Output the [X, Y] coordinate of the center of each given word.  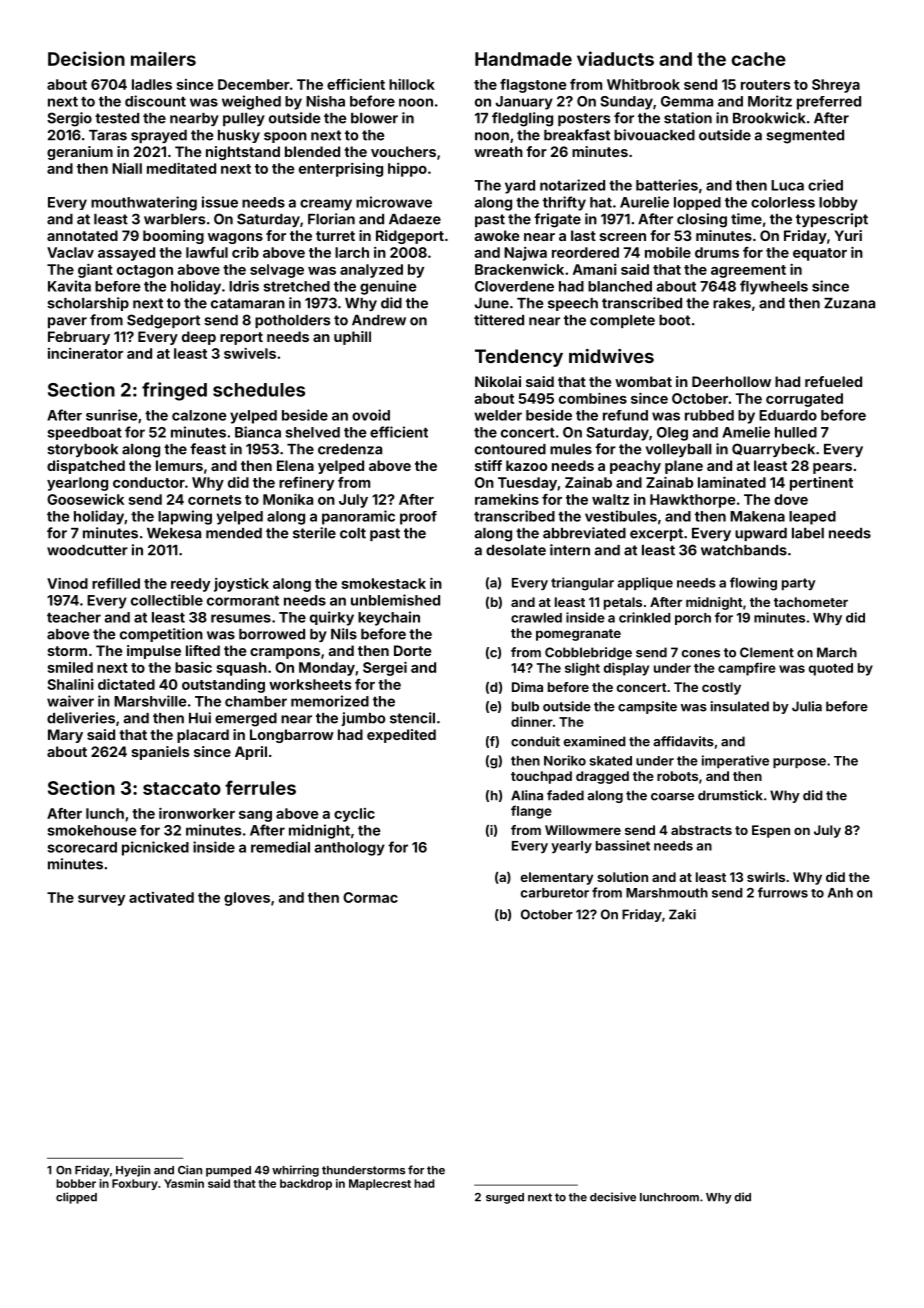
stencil [412, 718]
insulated [740, 706]
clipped [76, 1198]
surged [505, 1198]
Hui [200, 718]
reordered [585, 252]
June [492, 303]
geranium [80, 153]
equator [820, 254]
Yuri [848, 235]
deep [199, 338]
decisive [613, 1197]
